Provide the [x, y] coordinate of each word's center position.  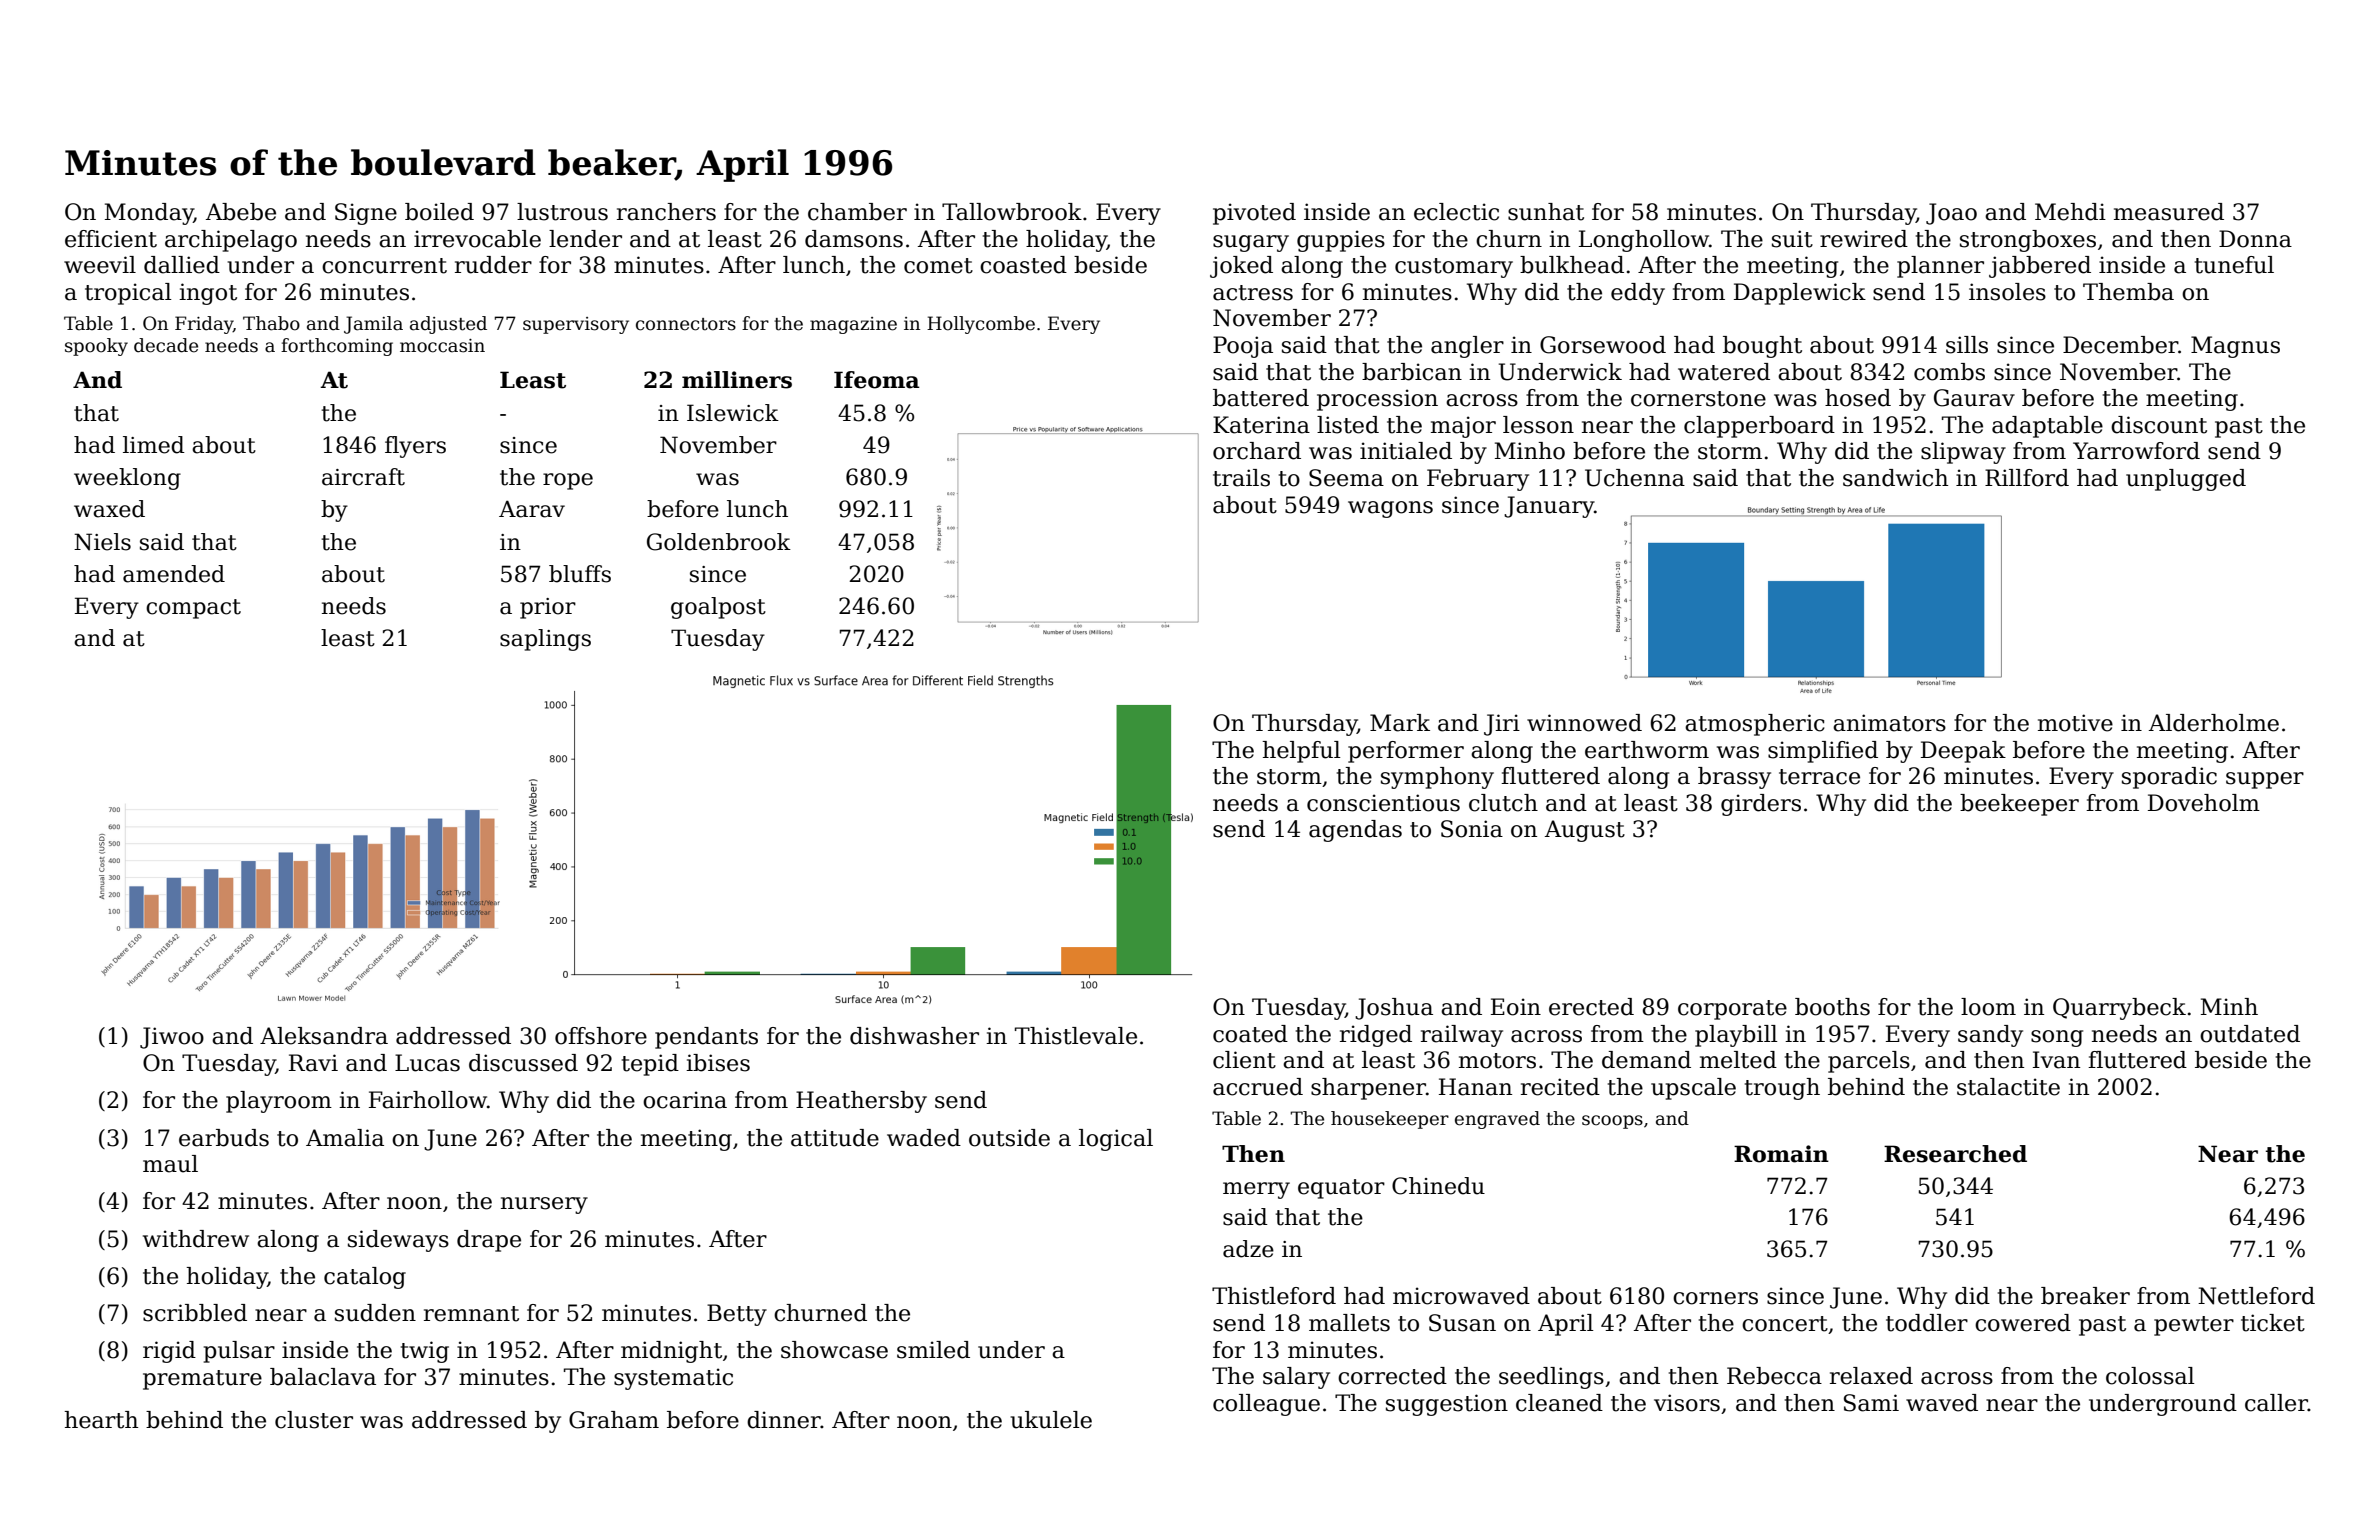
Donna [2255, 239]
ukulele [1051, 1420]
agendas [1355, 831]
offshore [601, 1036]
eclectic [1456, 212]
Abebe [241, 212]
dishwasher [914, 1036]
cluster [314, 1420]
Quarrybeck [2119, 1009]
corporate [1732, 1010]
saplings [545, 640]
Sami [1871, 1403]
